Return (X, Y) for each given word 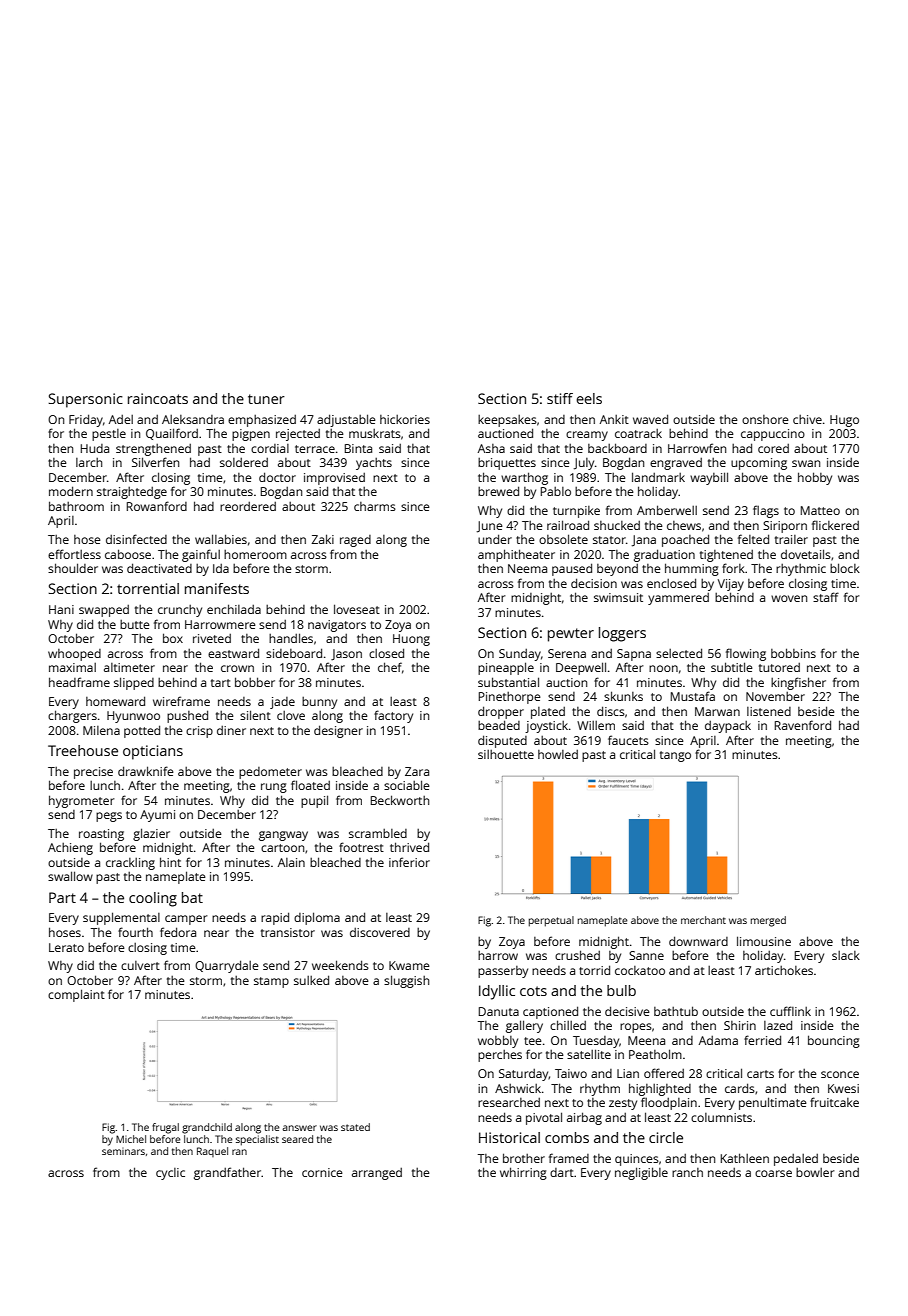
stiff (560, 398)
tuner (266, 399)
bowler (815, 1172)
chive (807, 419)
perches (500, 1056)
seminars (123, 1151)
